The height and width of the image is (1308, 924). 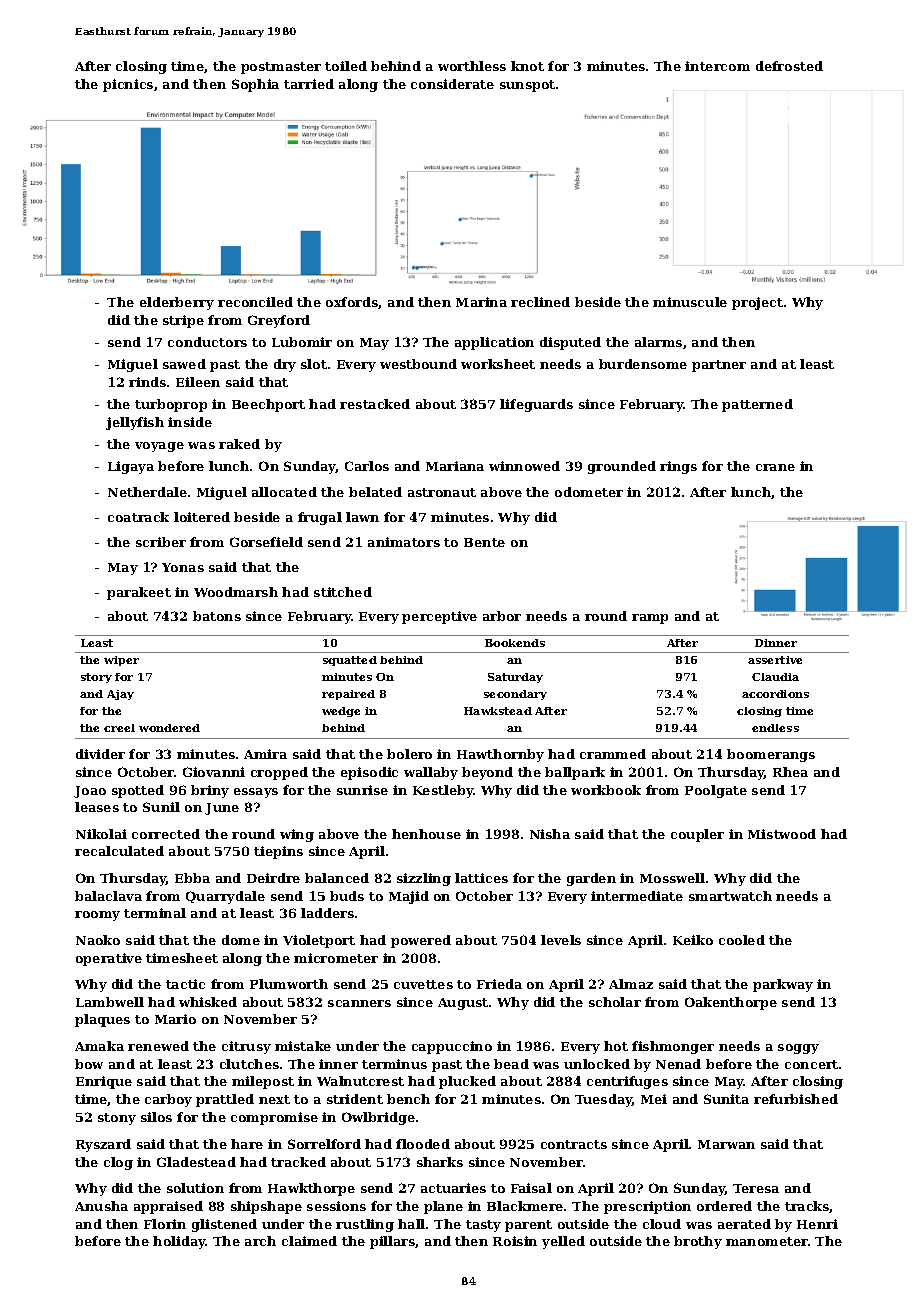 I want to click on citrusy, so click(x=246, y=1047).
